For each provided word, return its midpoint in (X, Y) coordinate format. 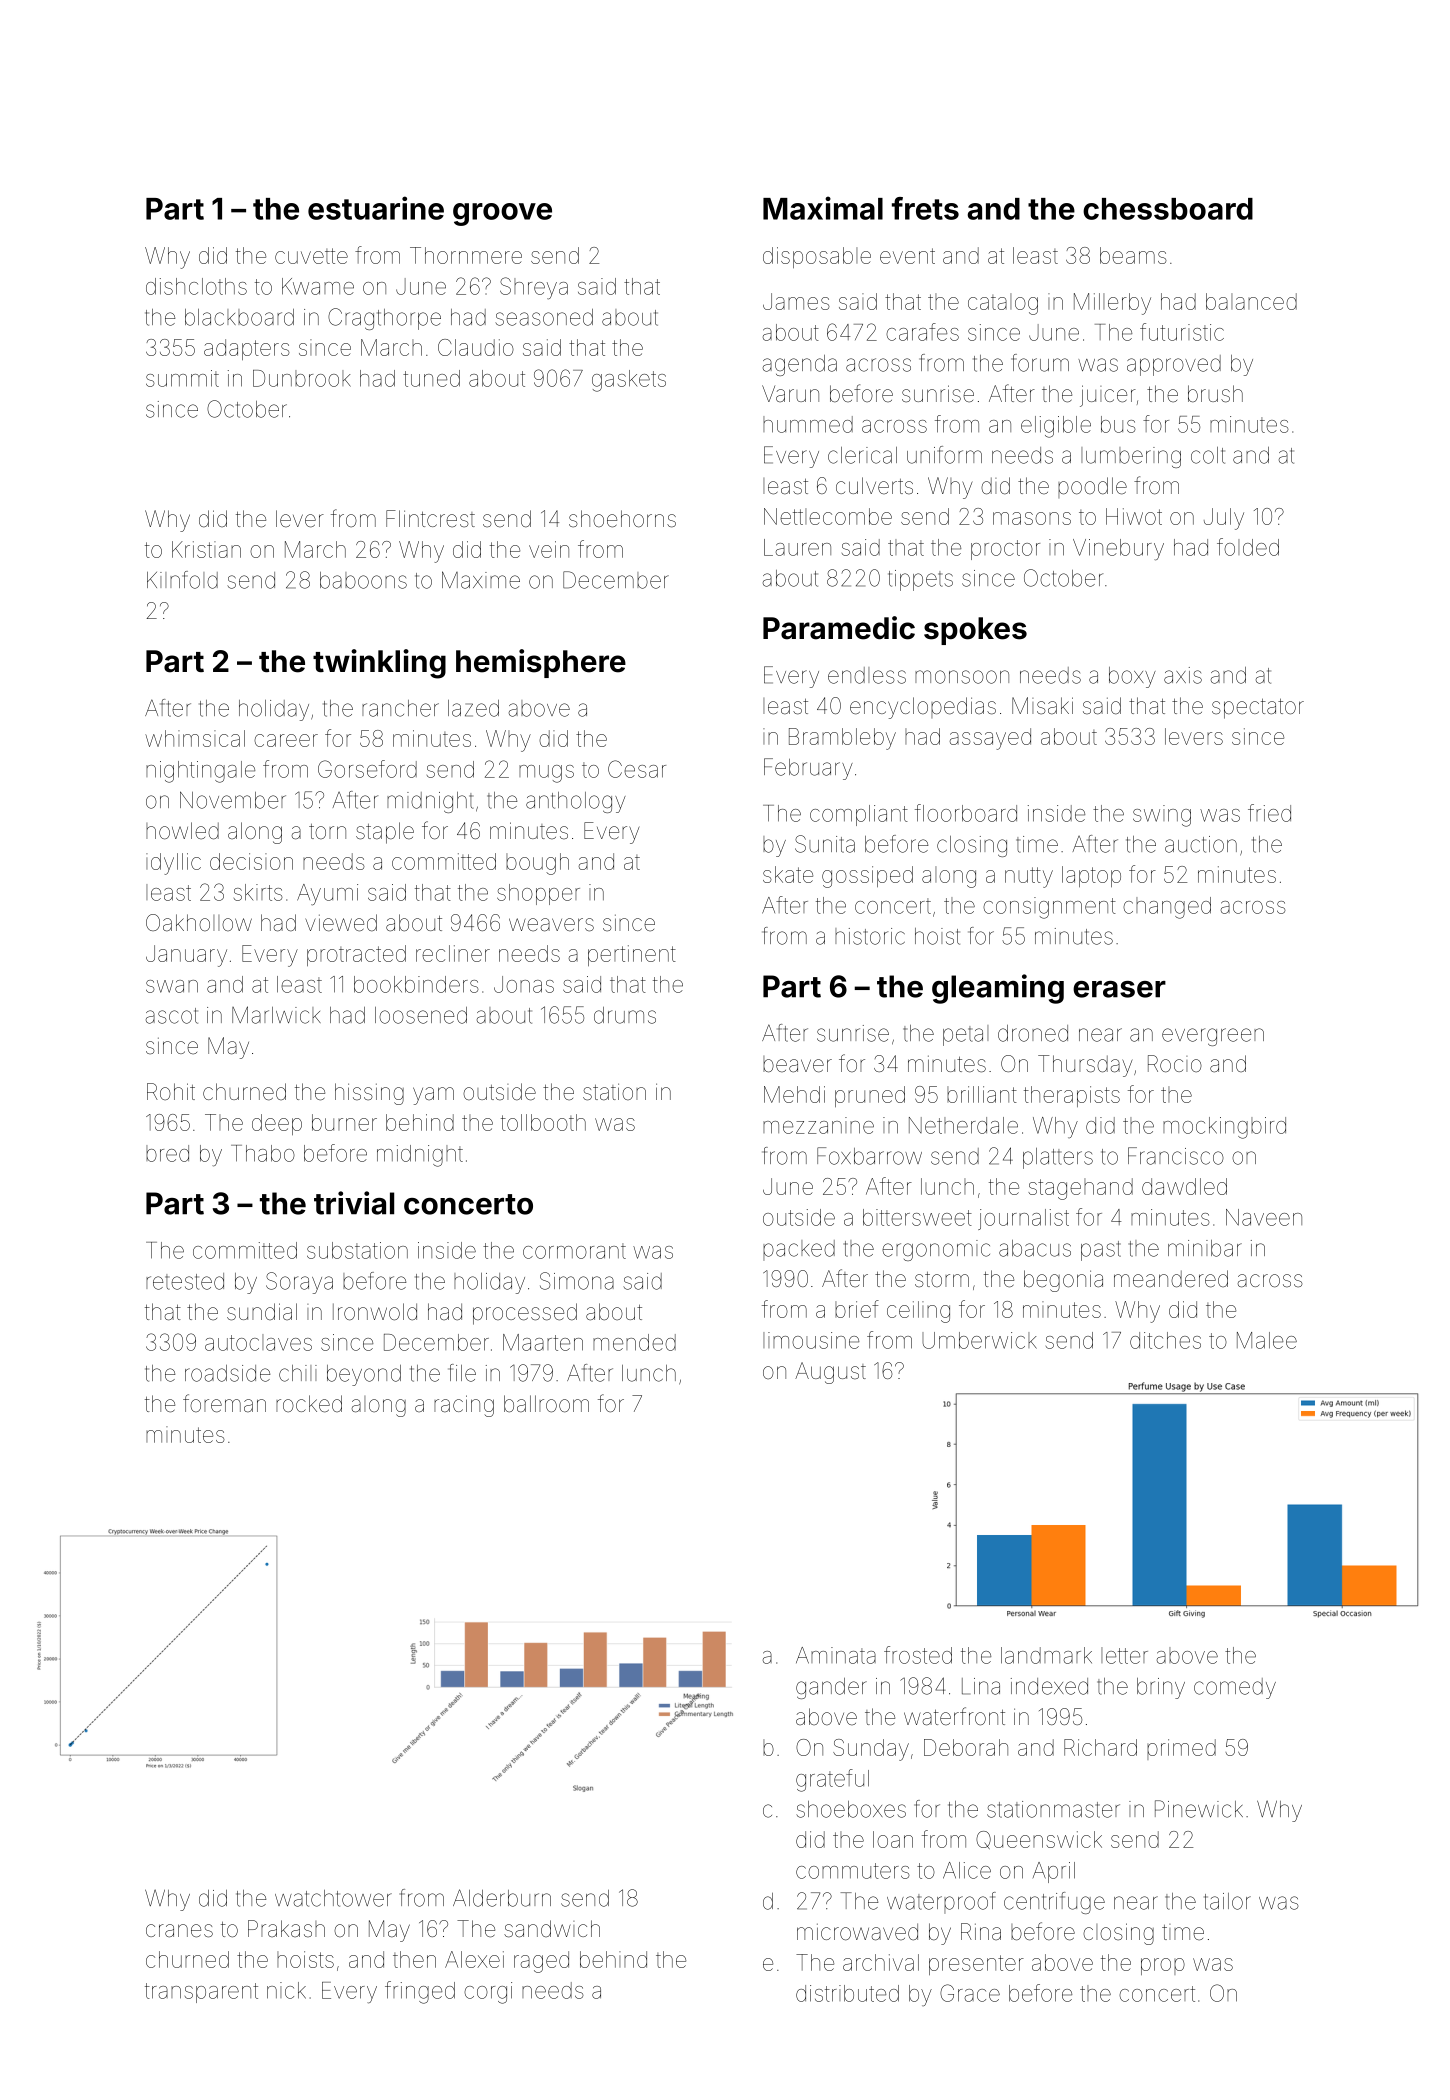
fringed (420, 1992)
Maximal (823, 208)
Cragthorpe (384, 319)
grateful (832, 1780)
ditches (1165, 1340)
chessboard (1168, 209)
